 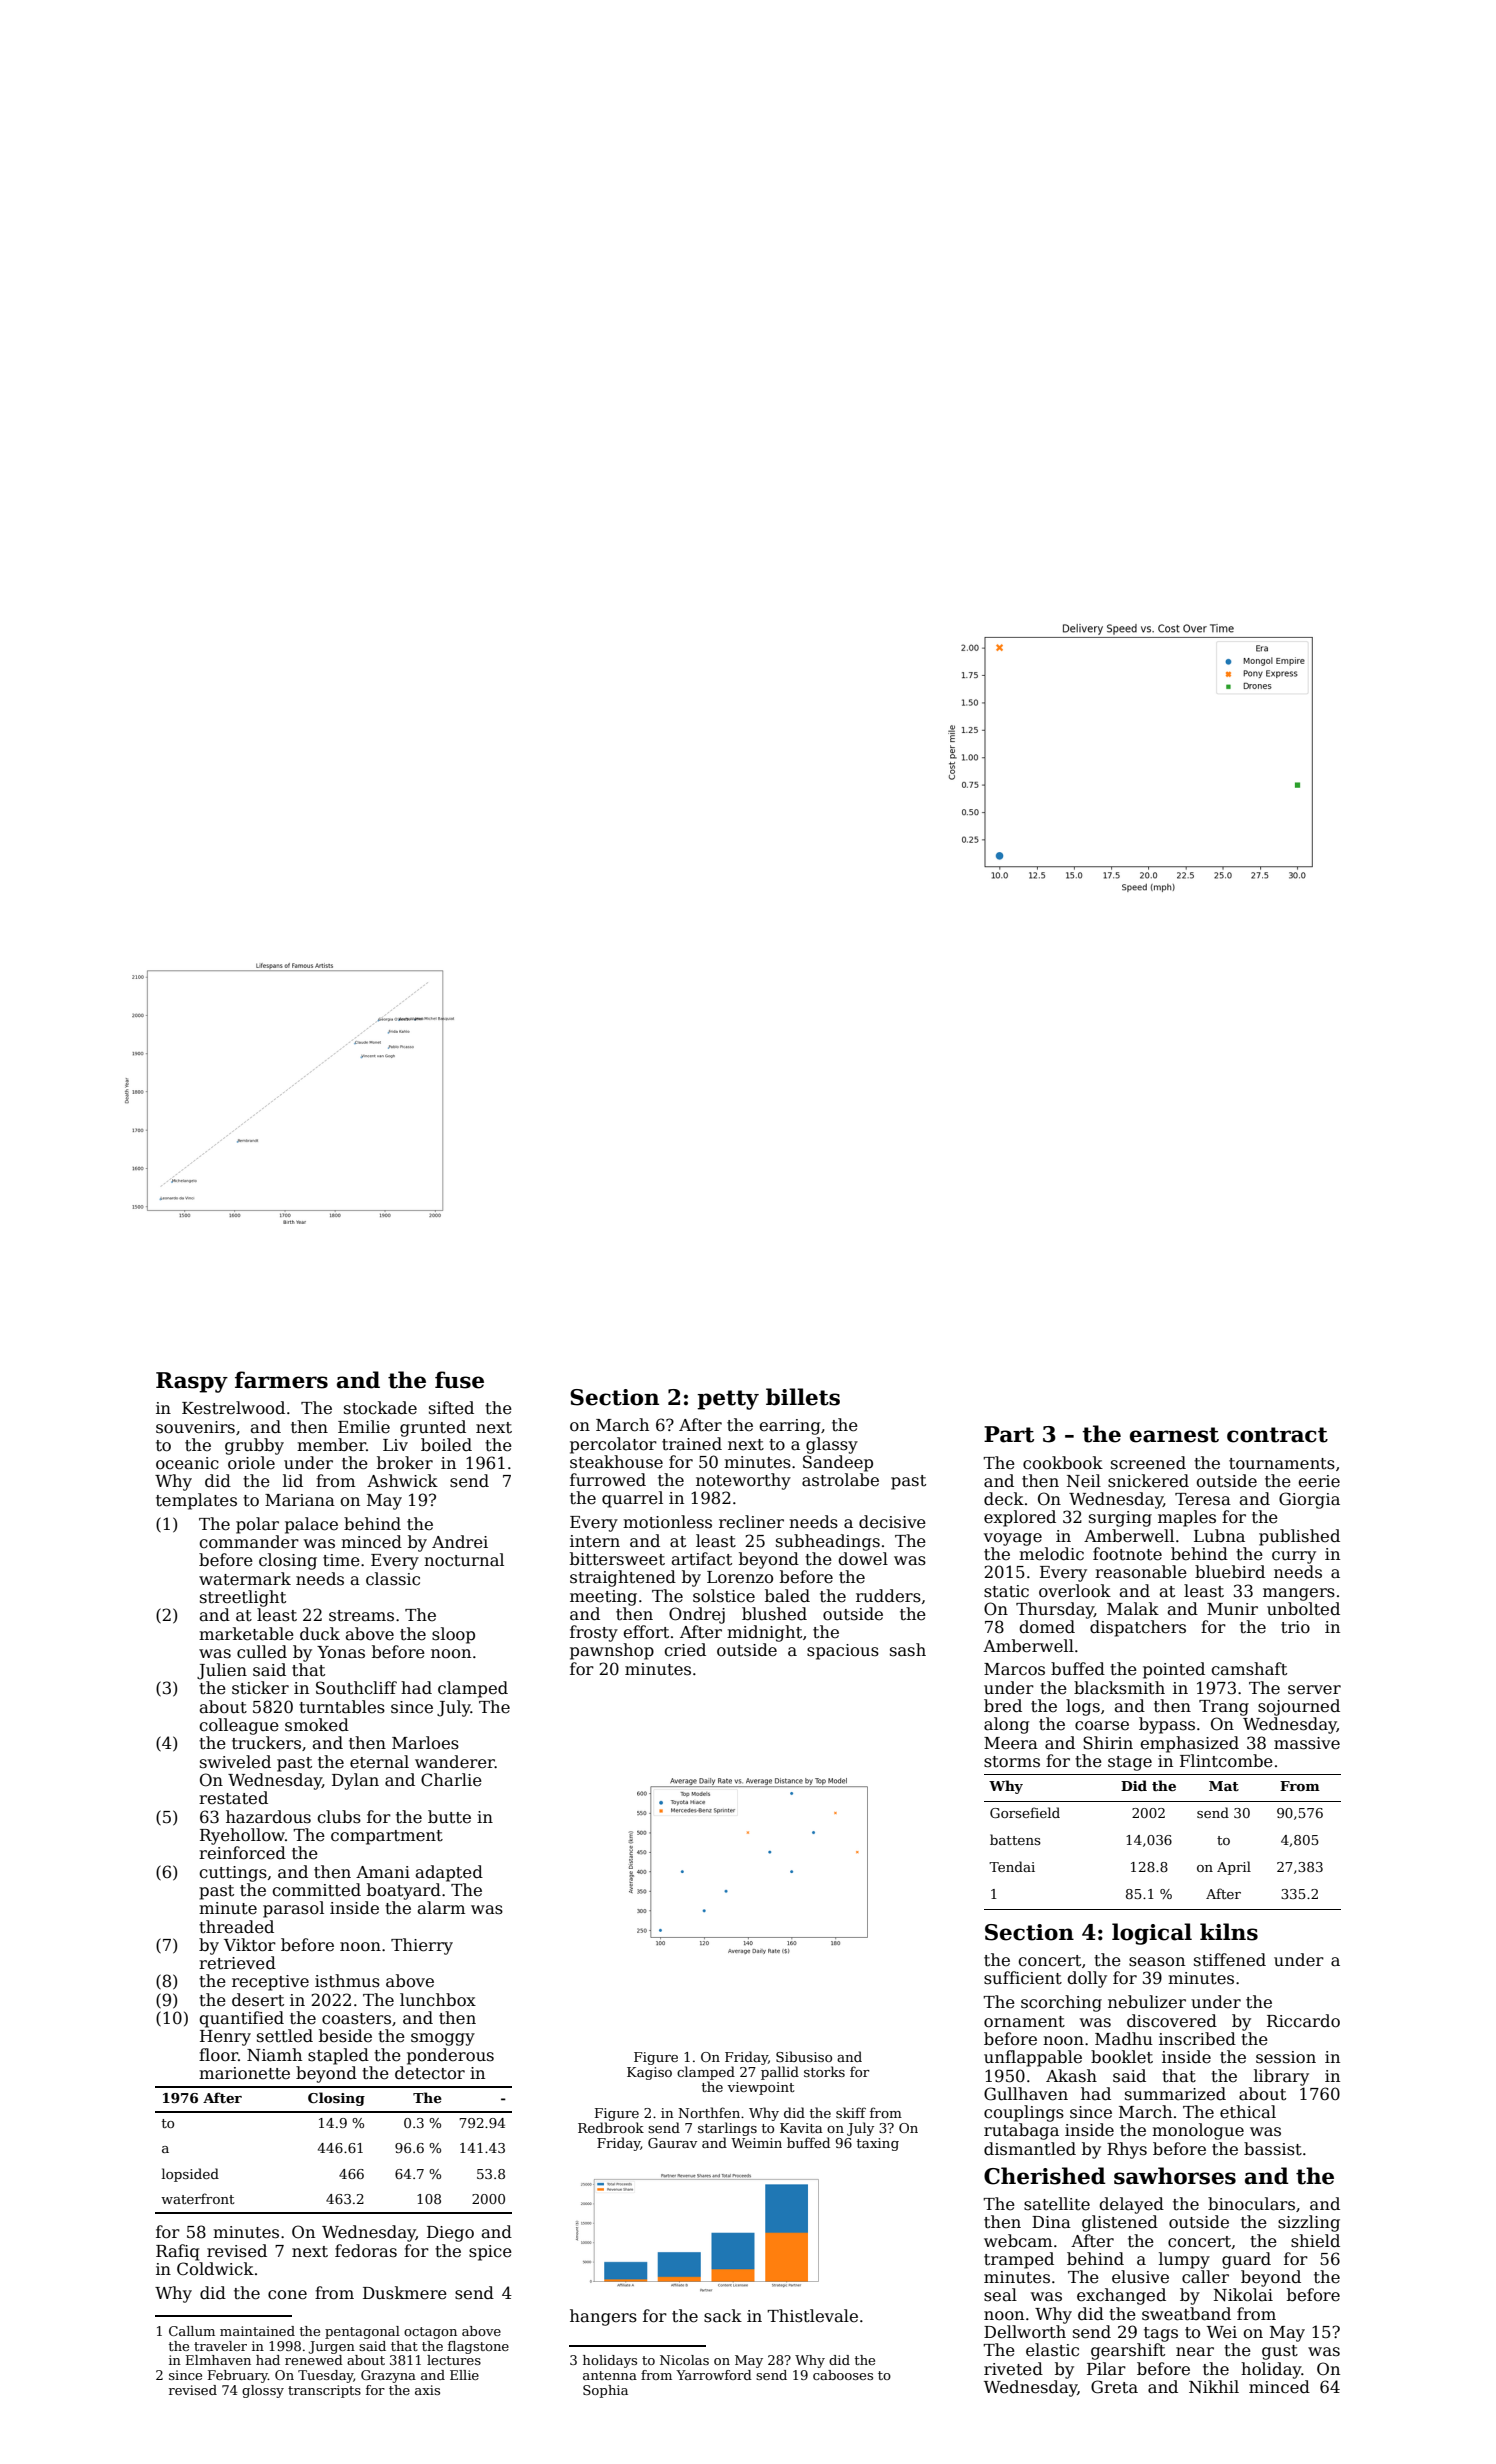 What do you see at coordinates (192, 1382) in the screenshot?
I see `Raspy` at bounding box center [192, 1382].
